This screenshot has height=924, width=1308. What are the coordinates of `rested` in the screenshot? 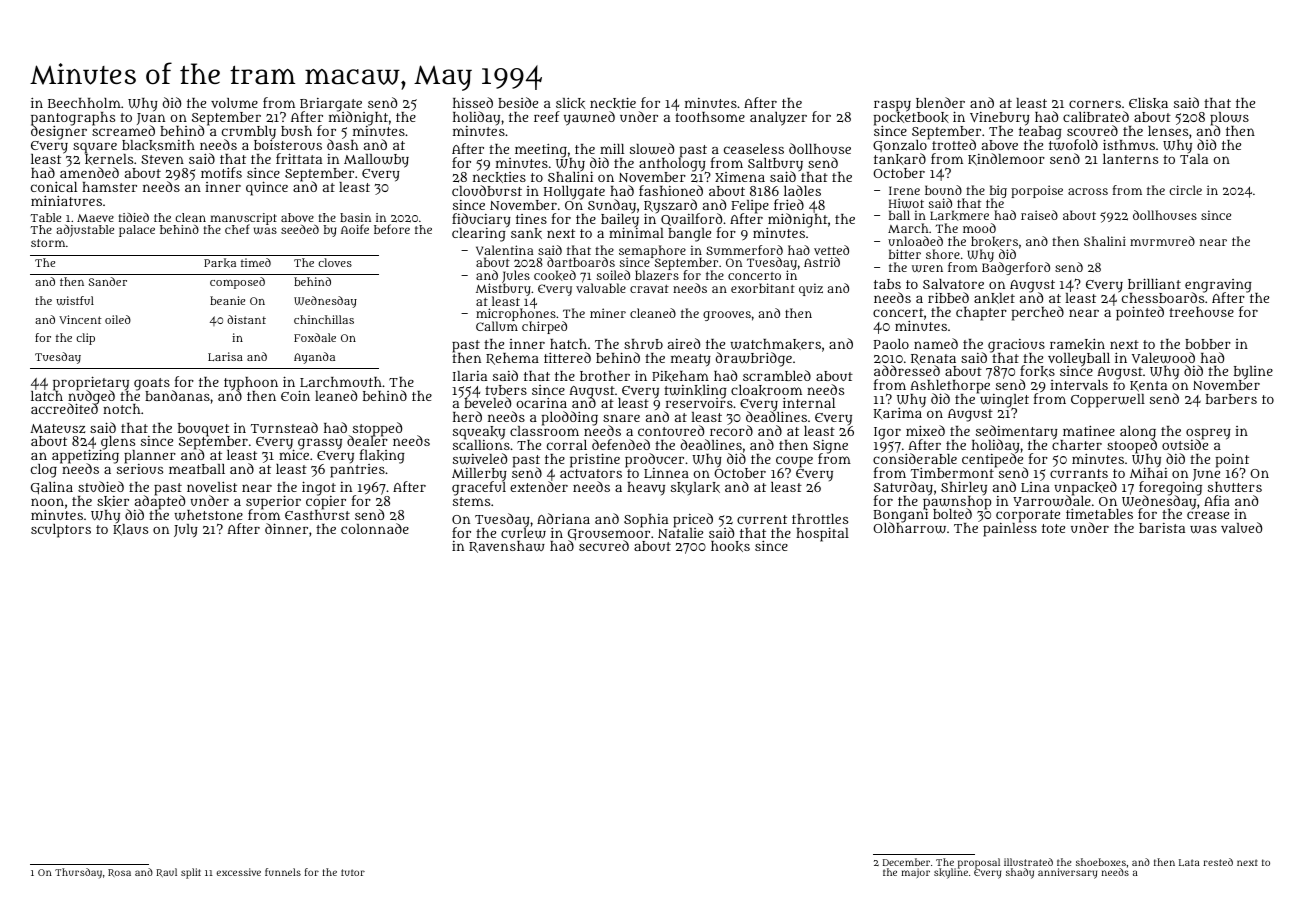 It's located at (1218, 862).
